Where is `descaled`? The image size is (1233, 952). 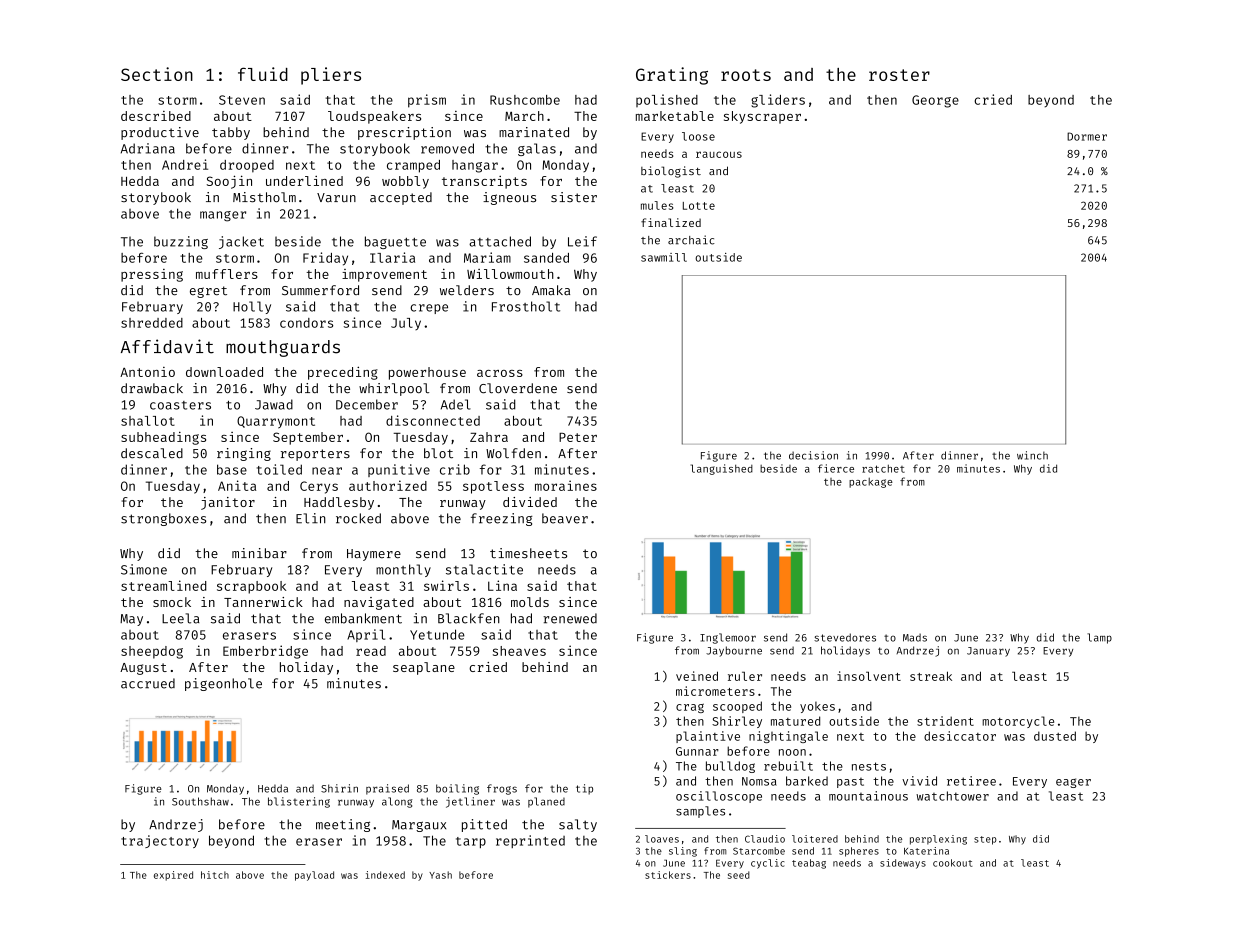 descaled is located at coordinates (152, 453).
